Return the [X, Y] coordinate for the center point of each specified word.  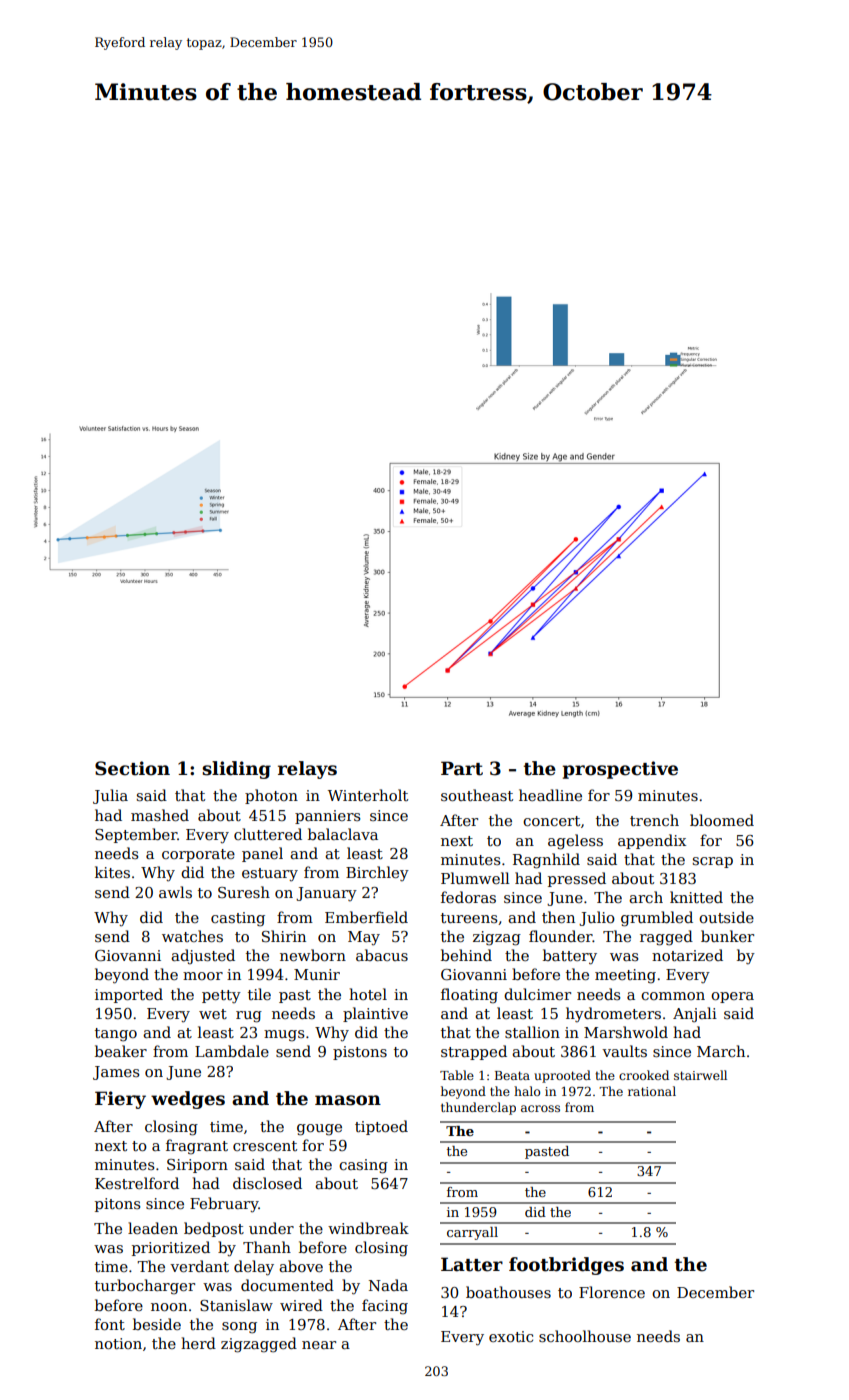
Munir [317, 974]
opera [732, 997]
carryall [472, 1233]
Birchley [377, 873]
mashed [160, 815]
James [116, 1073]
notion [118, 1343]
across [540, 1108]
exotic [511, 1336]
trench [654, 820]
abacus [382, 955]
